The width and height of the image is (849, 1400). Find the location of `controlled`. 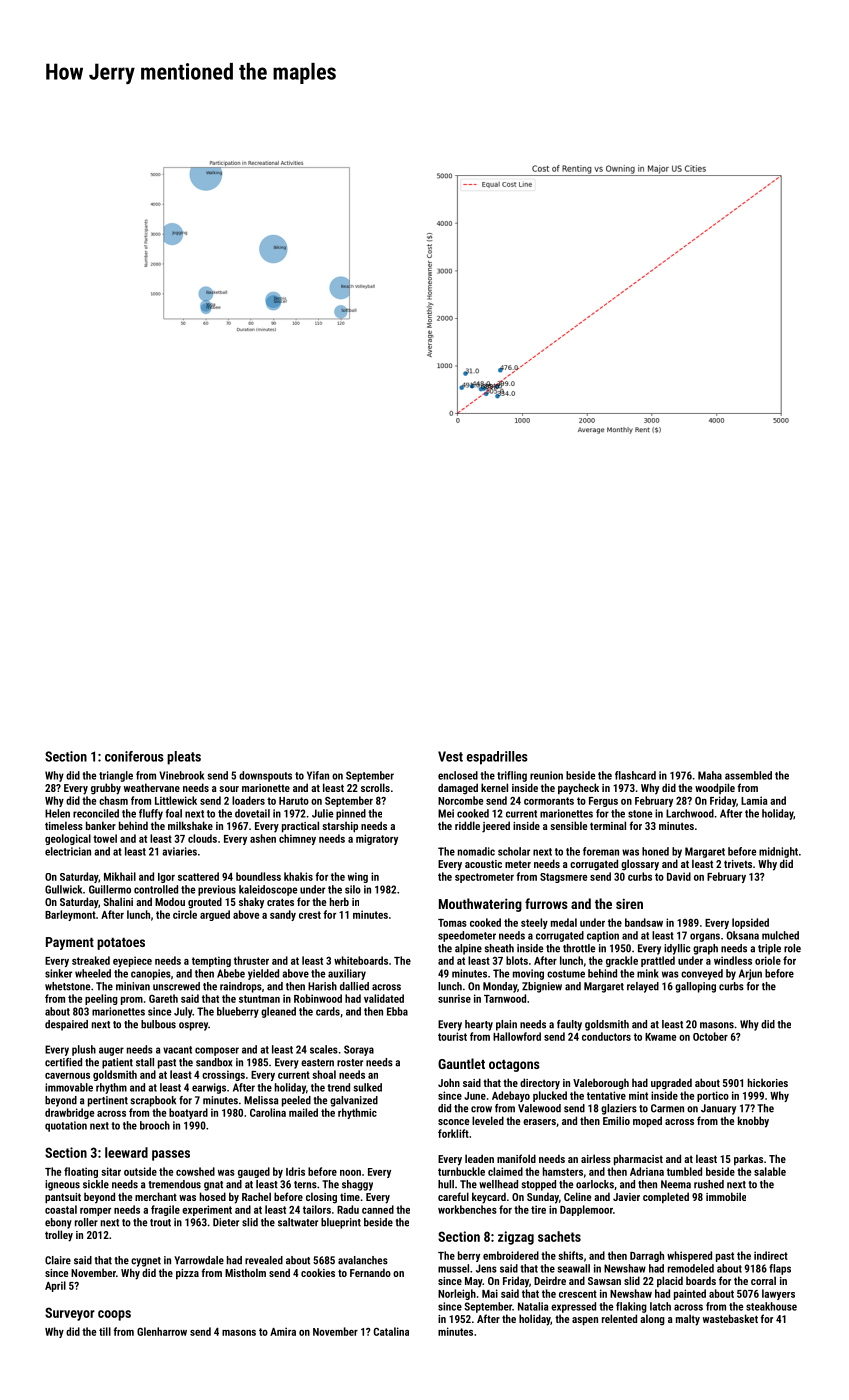

controlled is located at coordinates (156, 889).
